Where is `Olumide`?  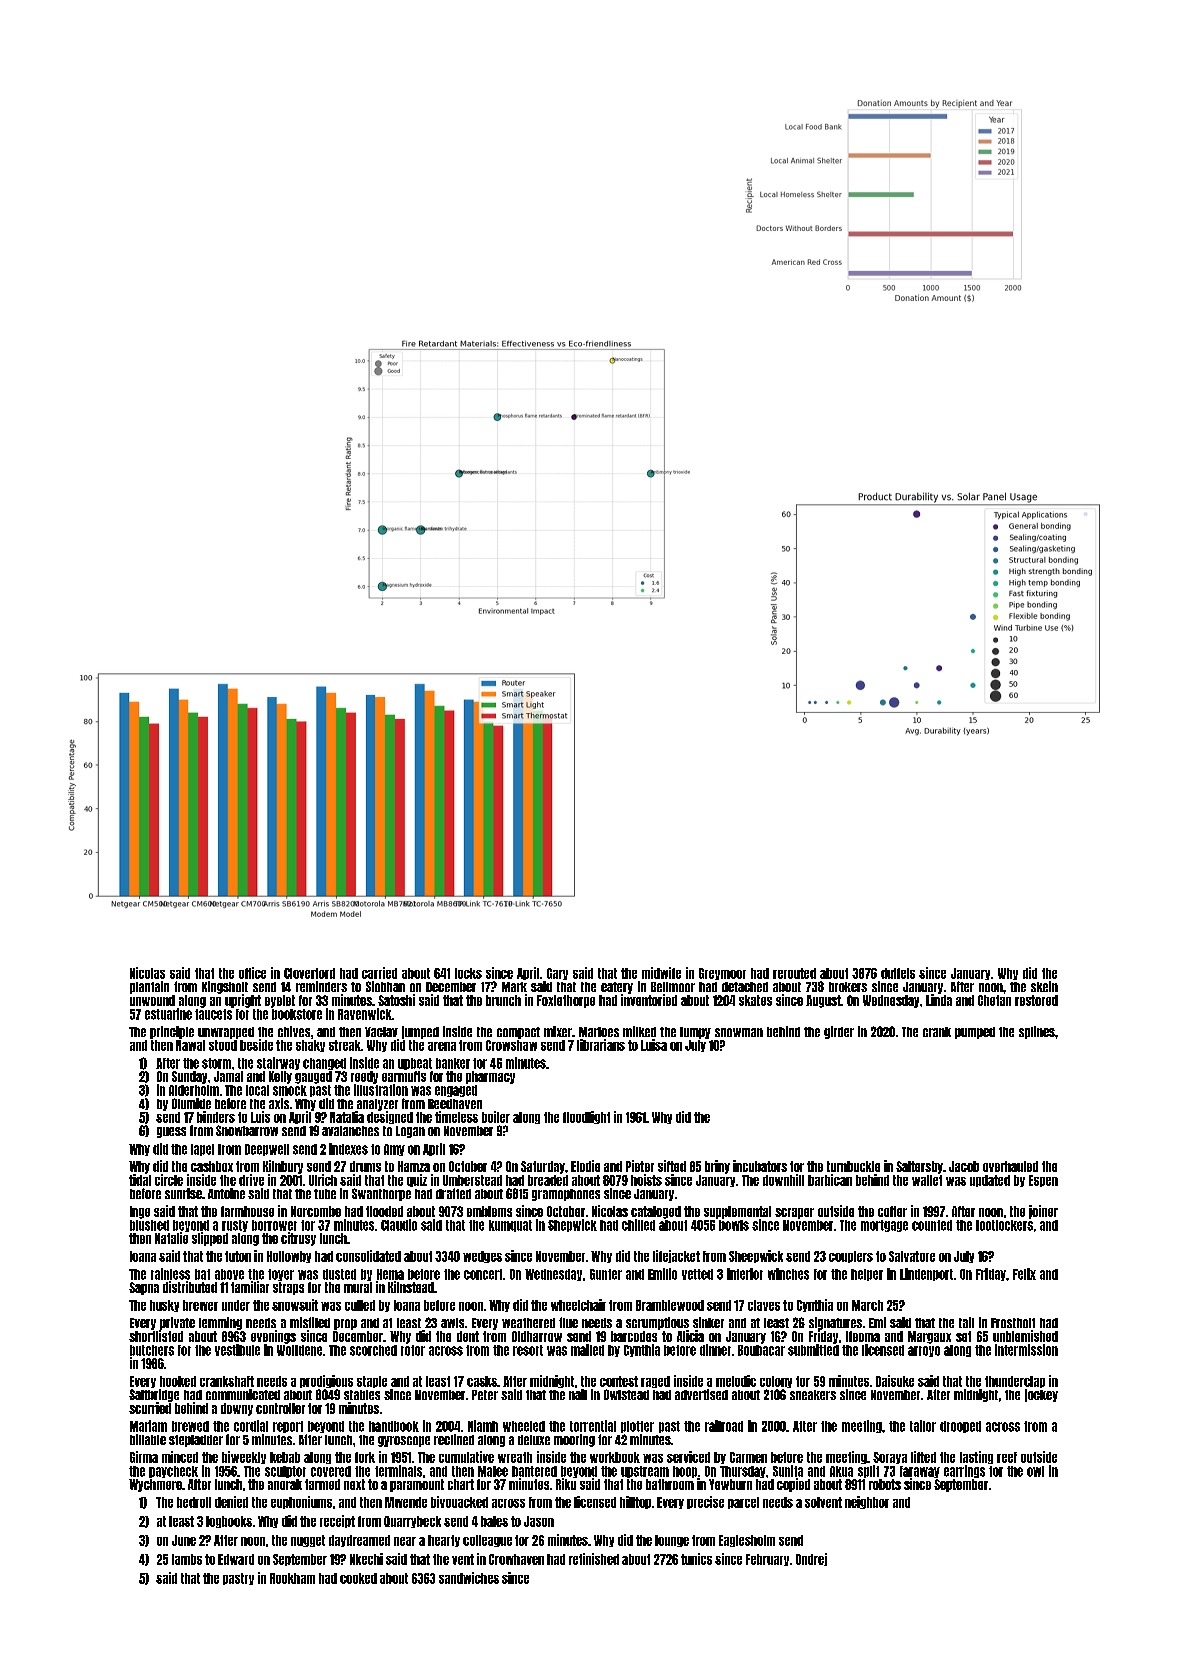 Olumide is located at coordinates (191, 1103).
